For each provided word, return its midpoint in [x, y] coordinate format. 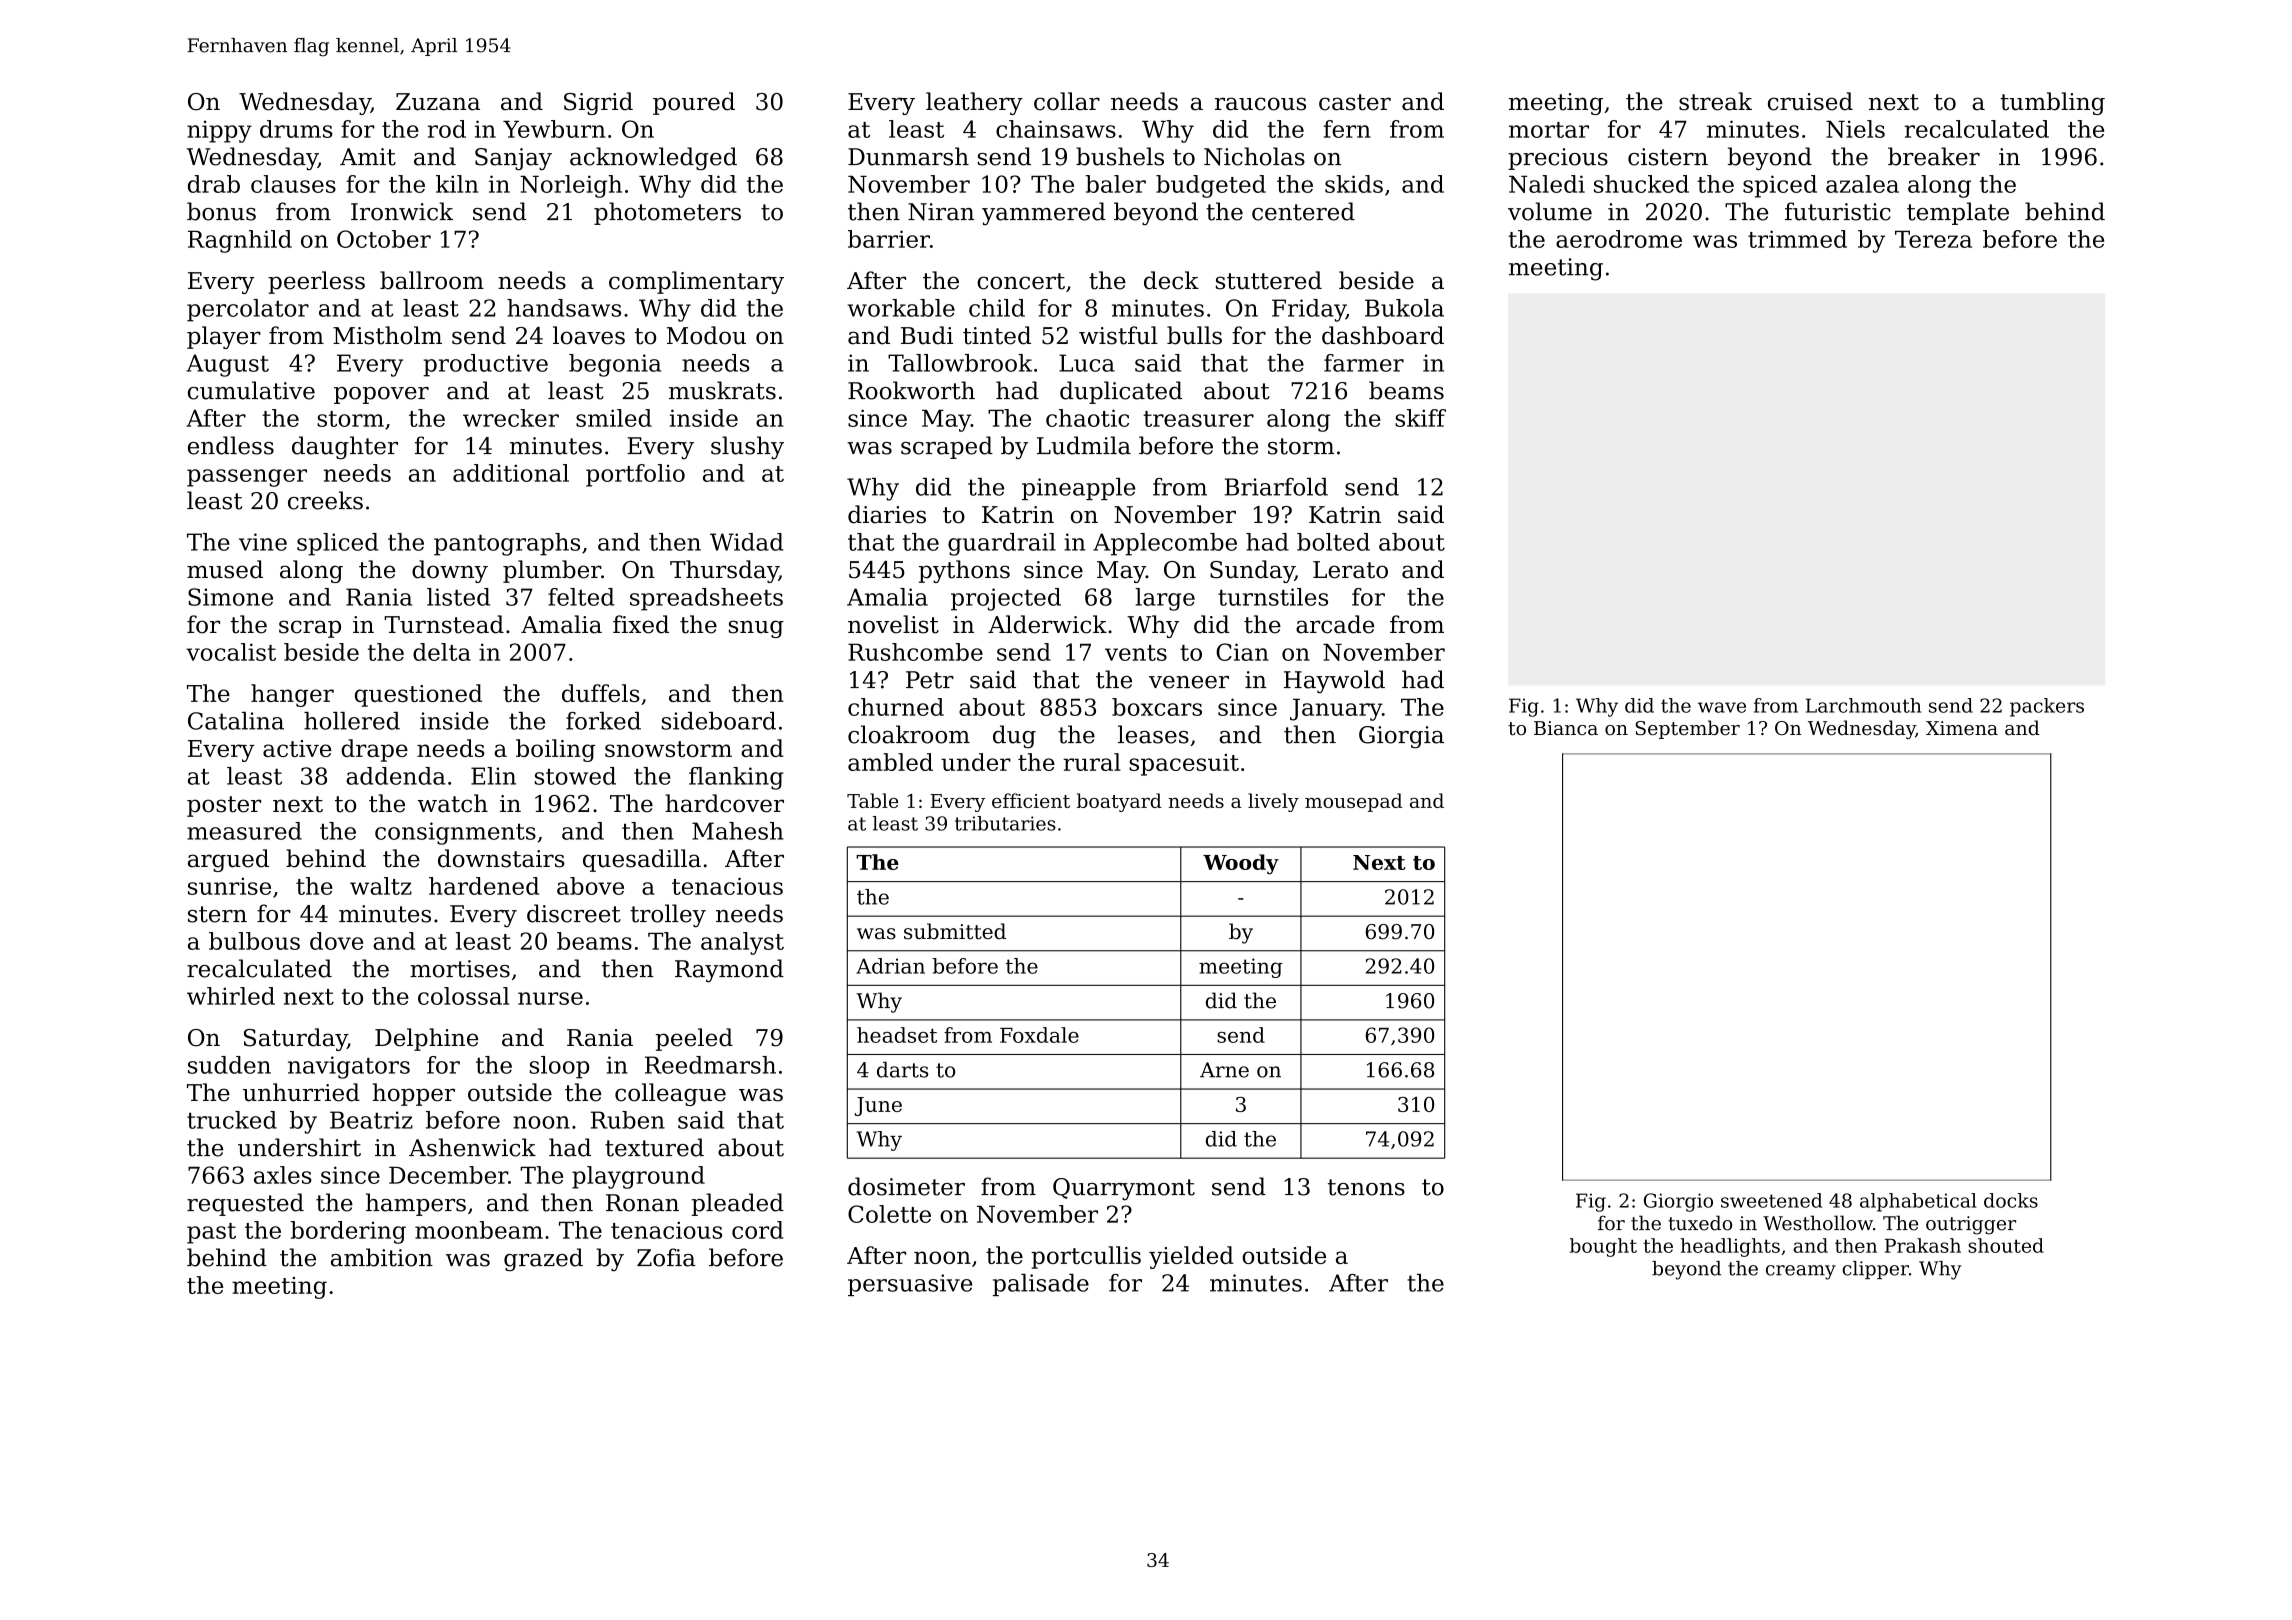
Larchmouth [1863, 705]
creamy [1801, 1272]
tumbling [2052, 103]
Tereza [1933, 239]
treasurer [1198, 419]
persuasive [910, 1285]
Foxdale [1039, 1035]
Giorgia [1401, 737]
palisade [1041, 1285]
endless [231, 445]
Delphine [426, 1039]
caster [1355, 102]
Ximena [1962, 728]
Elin [493, 776]
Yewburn [554, 129]
